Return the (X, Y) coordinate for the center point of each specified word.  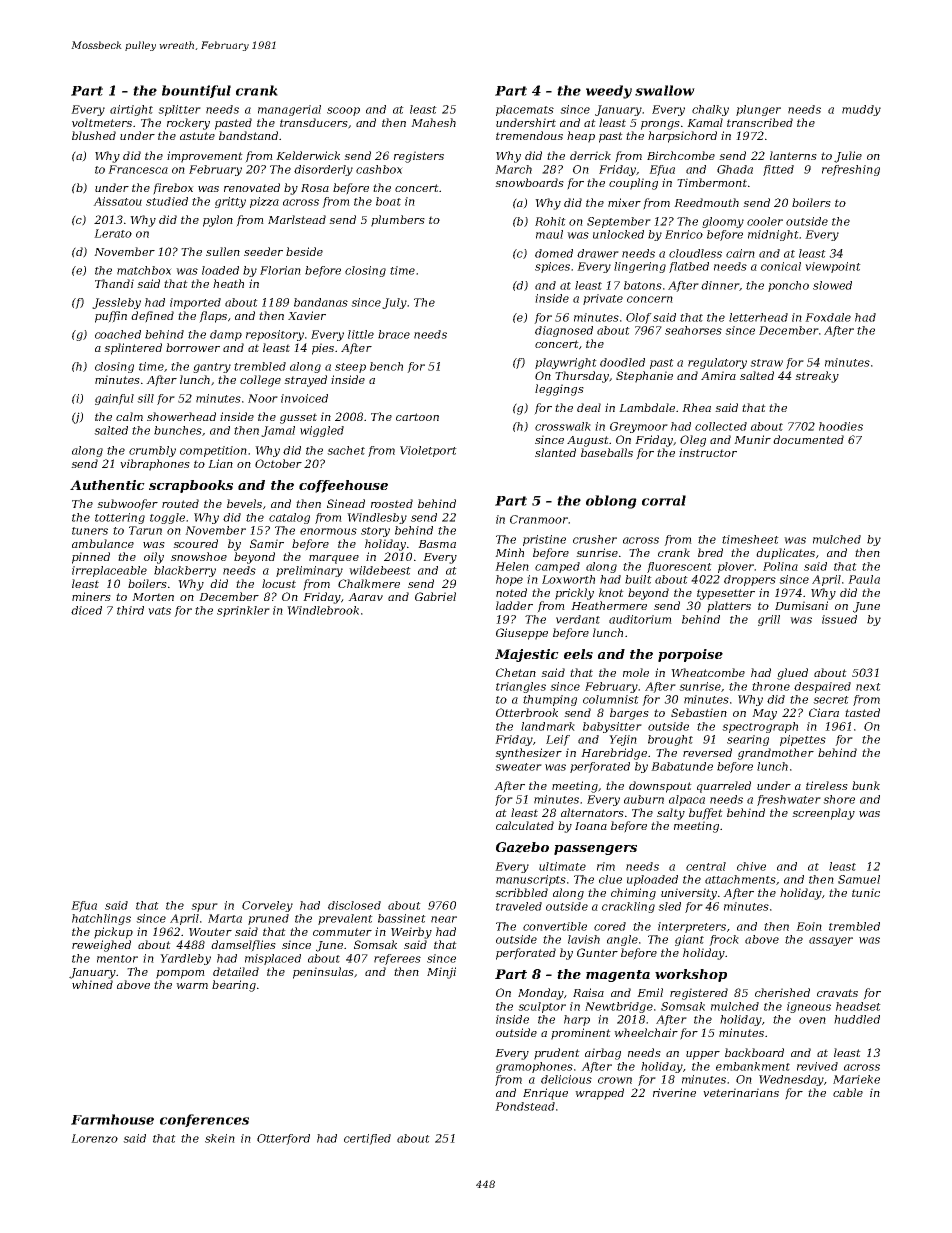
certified (367, 1139)
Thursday (582, 377)
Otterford (283, 1139)
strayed (305, 381)
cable (848, 1092)
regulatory (717, 363)
